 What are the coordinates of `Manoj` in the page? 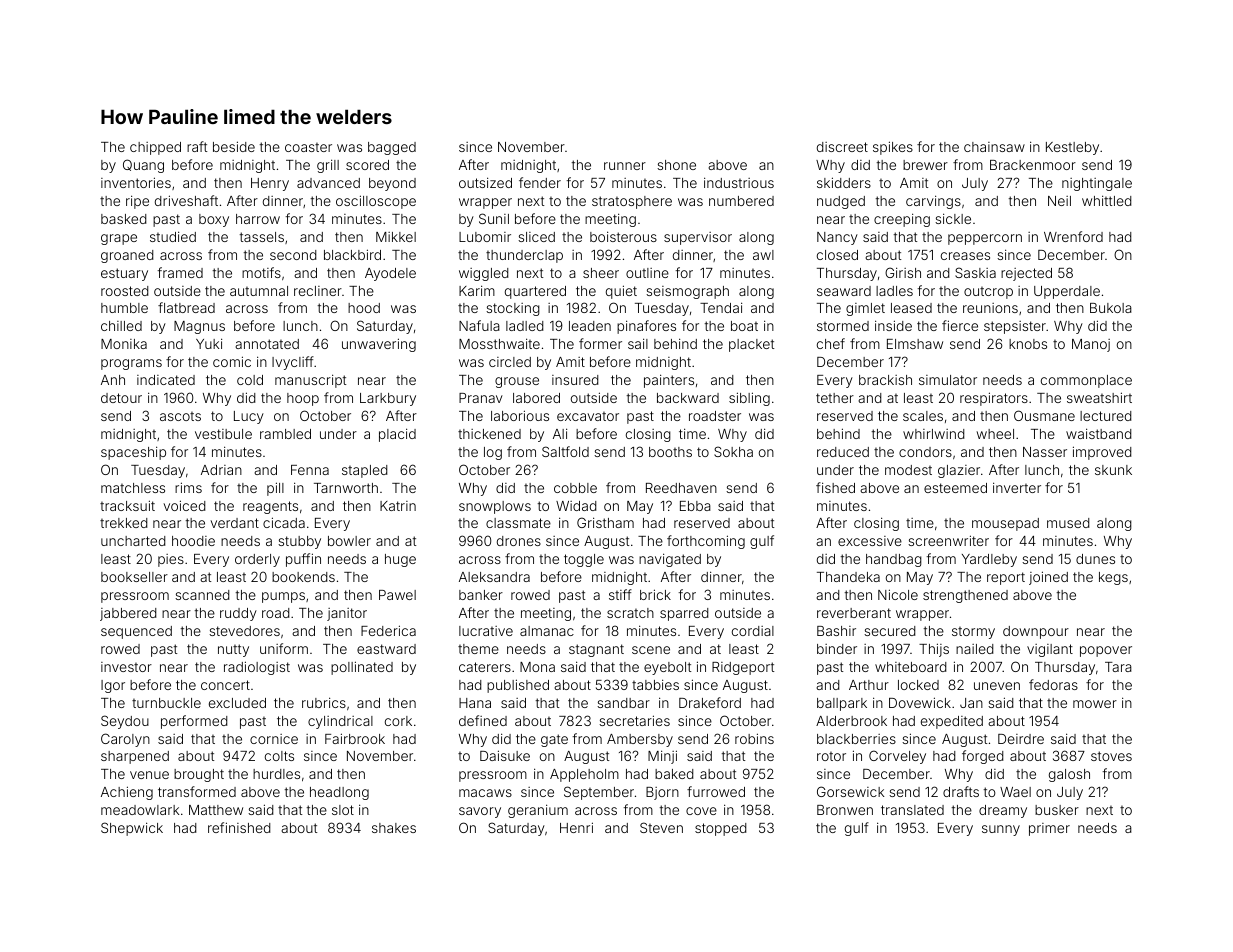 It's located at (1091, 345).
